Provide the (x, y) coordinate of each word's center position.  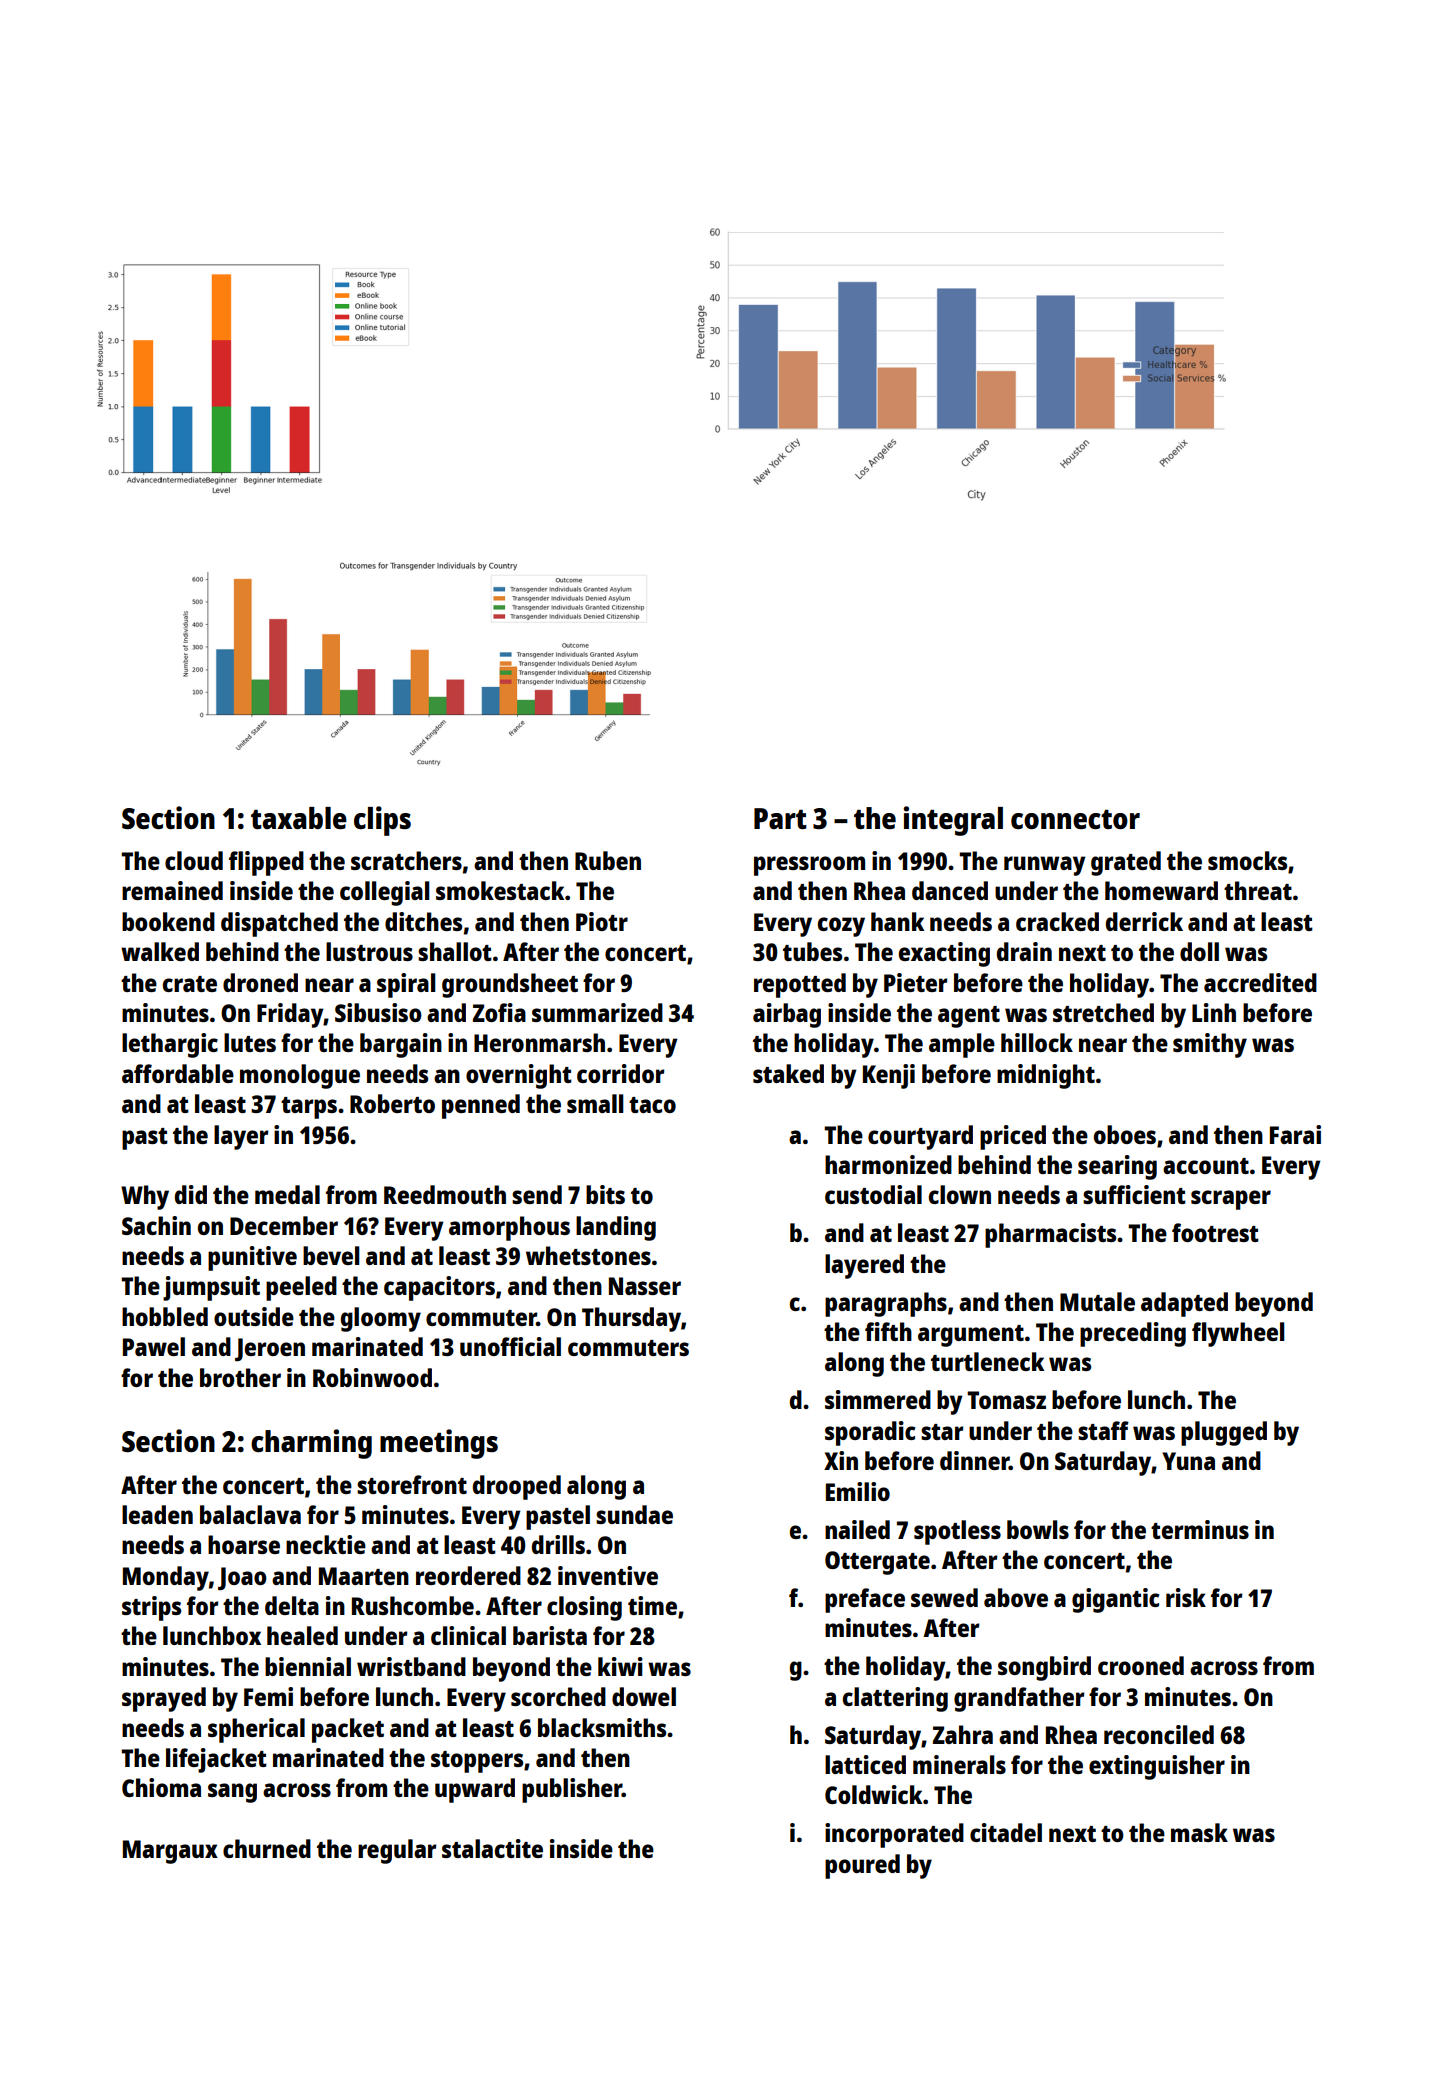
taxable (299, 818)
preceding (1133, 1334)
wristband (411, 1666)
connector (1075, 819)
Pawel (154, 1346)
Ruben (608, 860)
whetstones (588, 1255)
